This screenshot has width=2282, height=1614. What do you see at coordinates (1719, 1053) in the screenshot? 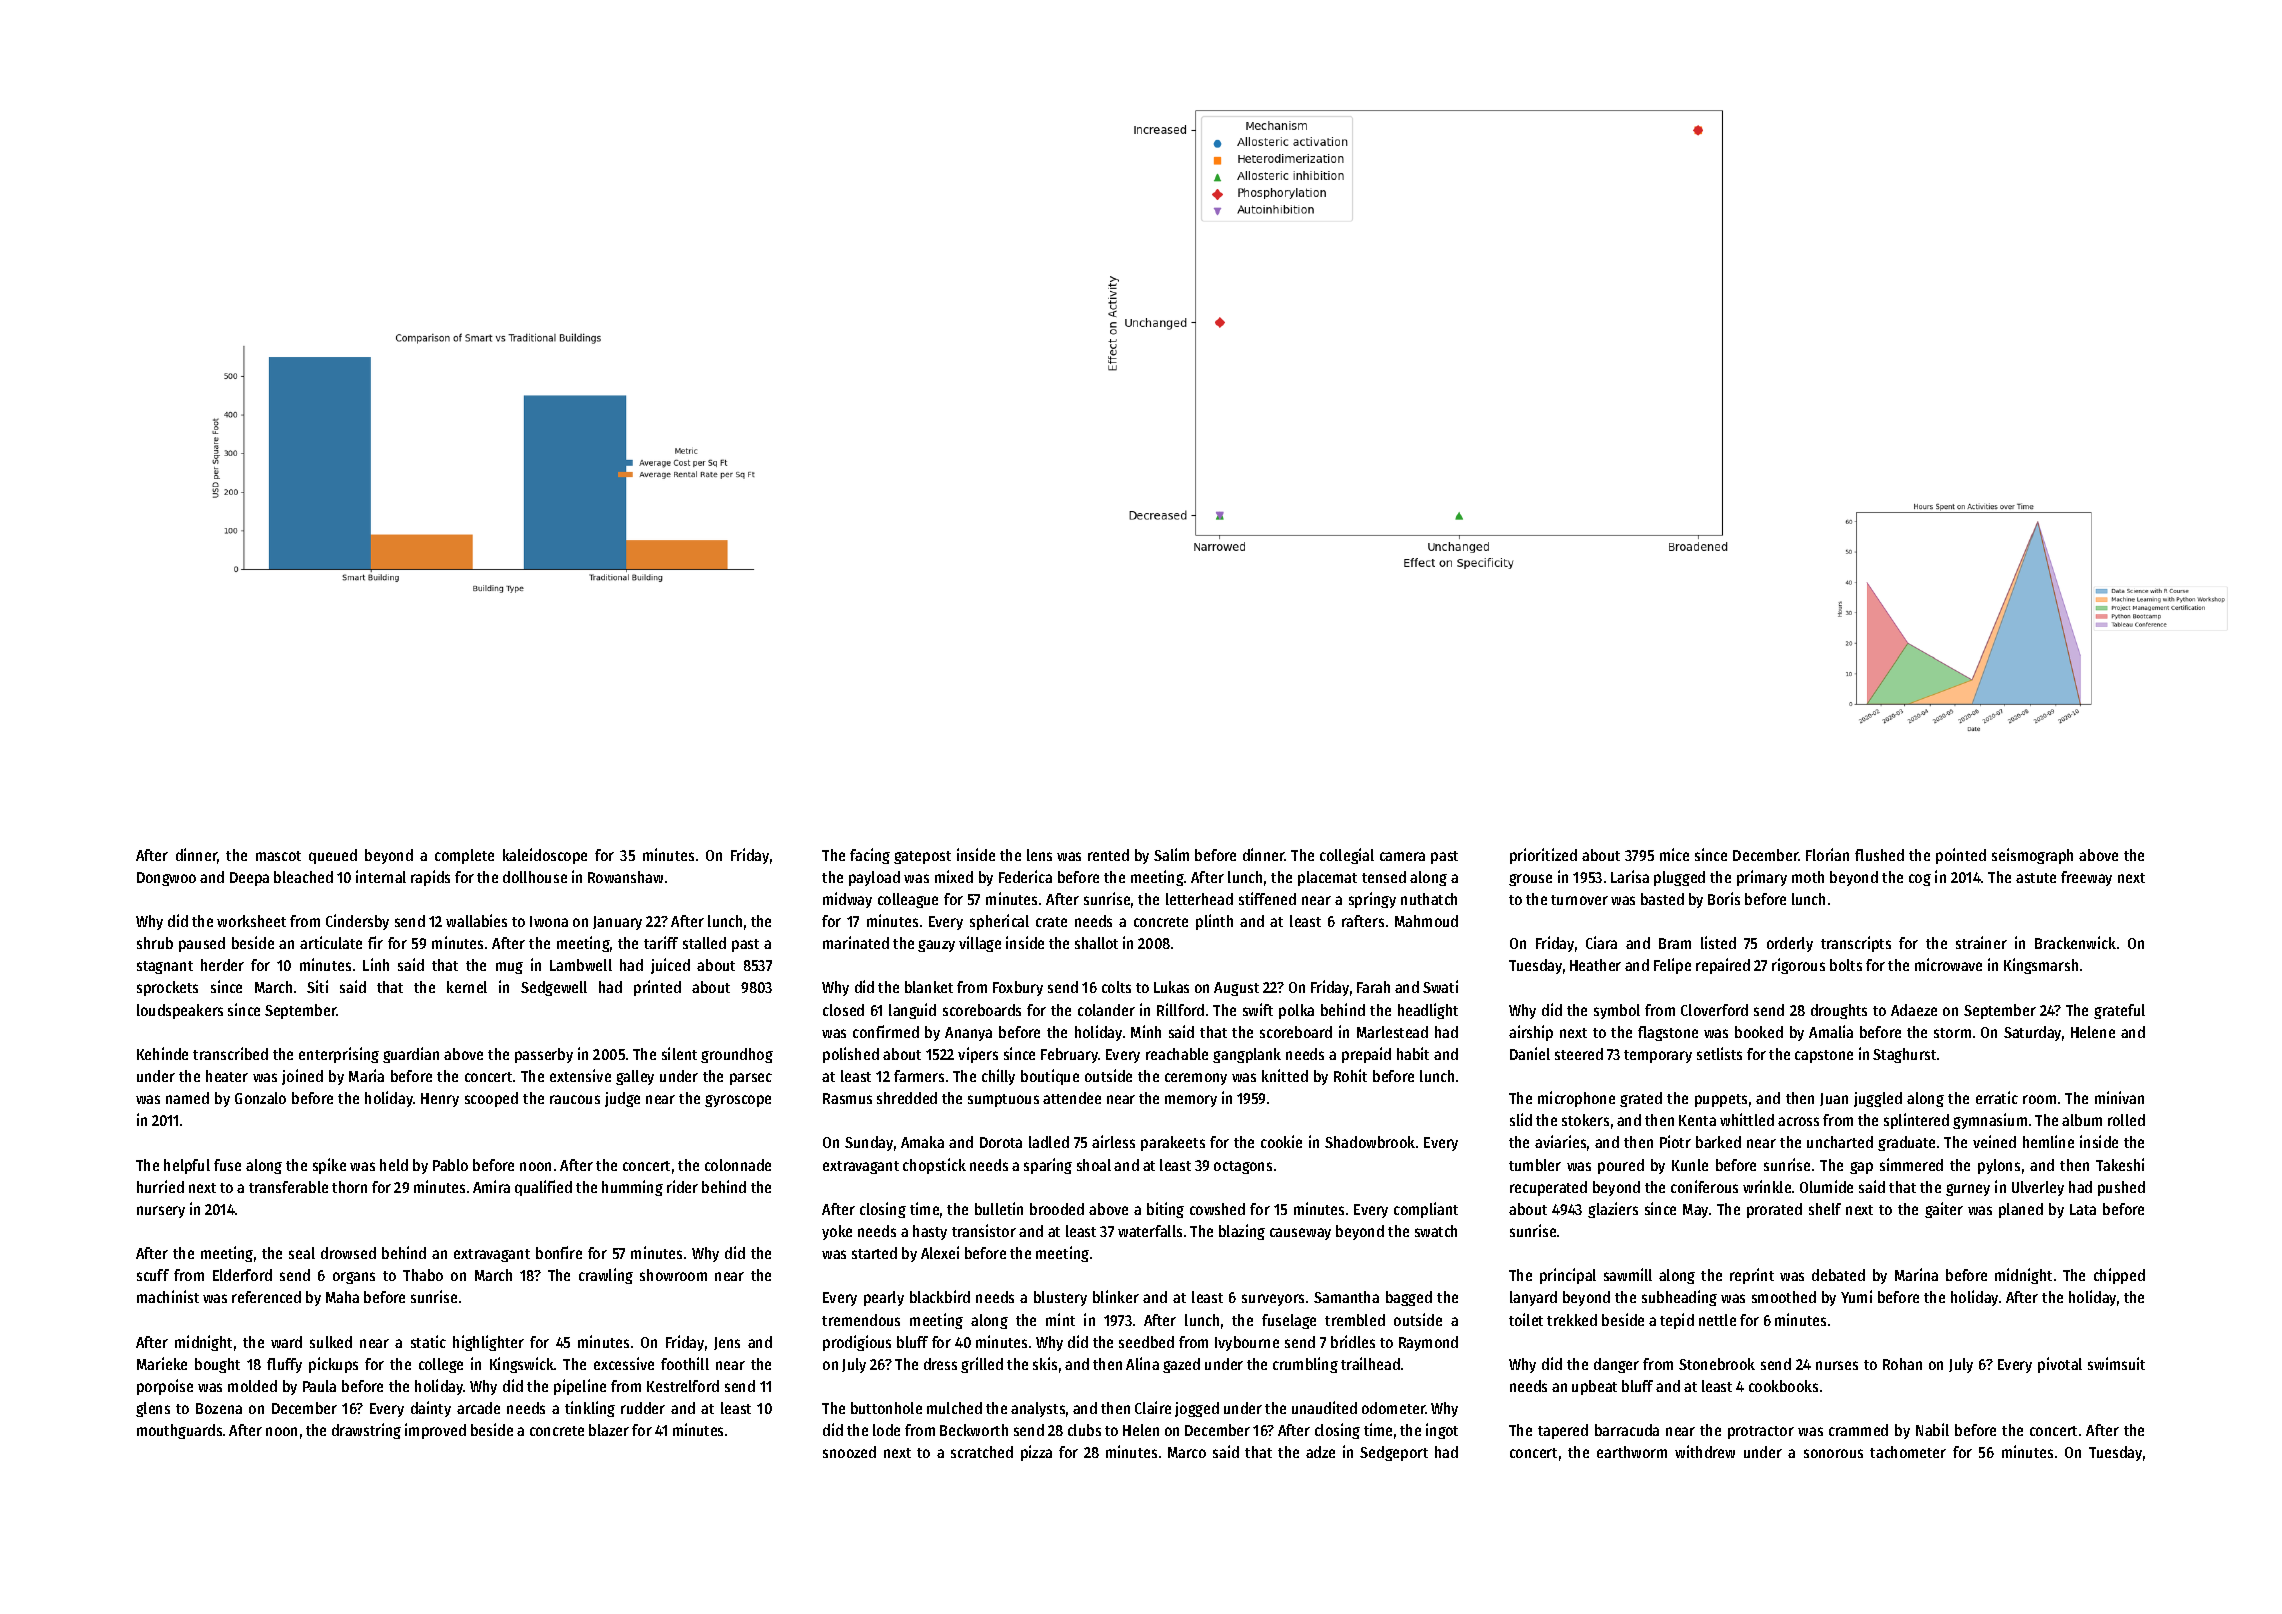
I see `setlists` at bounding box center [1719, 1053].
